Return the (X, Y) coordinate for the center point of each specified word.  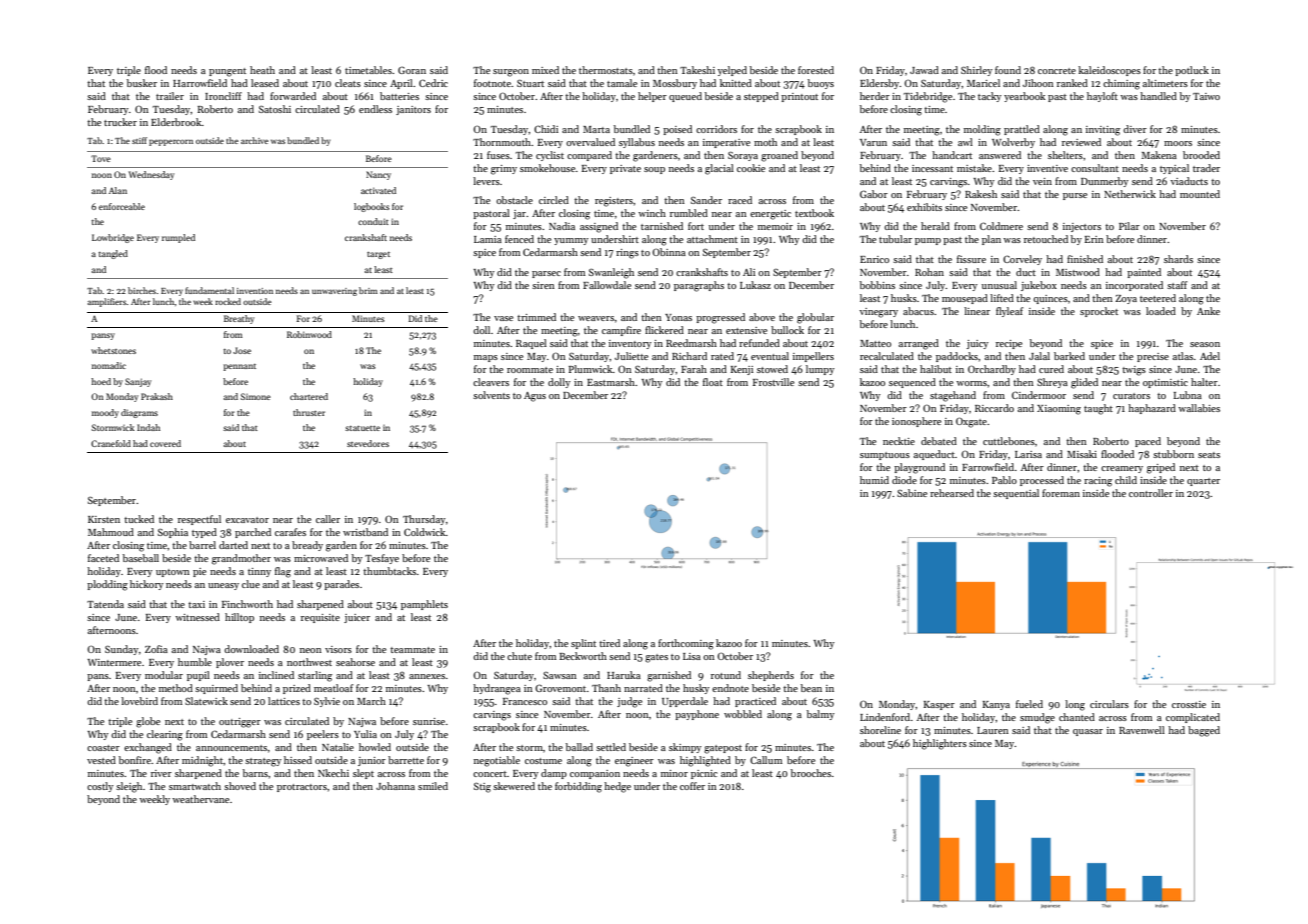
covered (165, 443)
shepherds (771, 676)
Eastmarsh (611, 382)
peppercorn (171, 142)
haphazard (1152, 409)
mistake (974, 168)
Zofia (156, 649)
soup (654, 170)
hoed (101, 381)
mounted (1200, 194)
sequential (1016, 494)
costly (100, 787)
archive (255, 140)
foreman (1061, 493)
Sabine (912, 493)
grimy (504, 170)
